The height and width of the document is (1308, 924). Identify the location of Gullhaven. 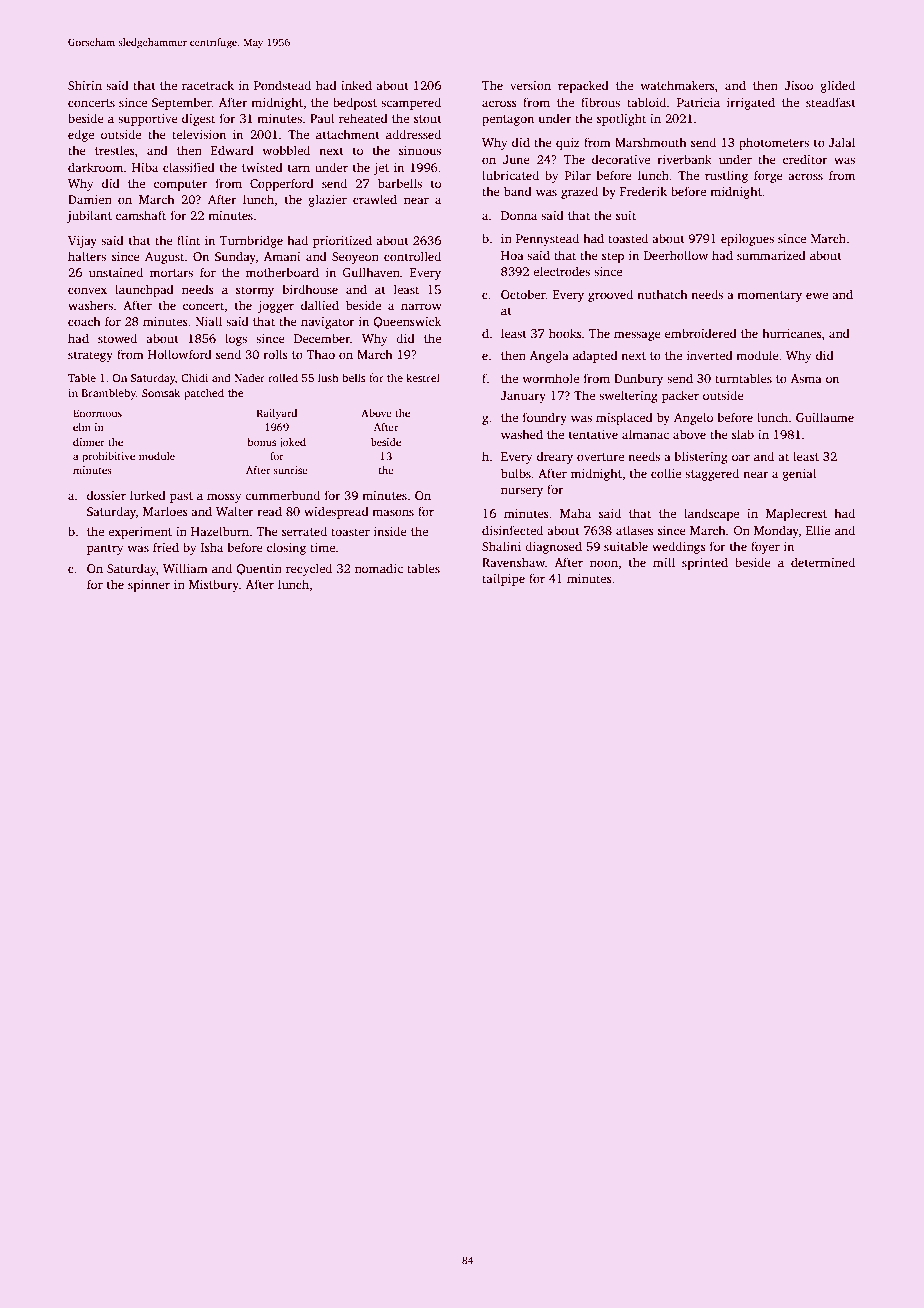
(371, 272).
